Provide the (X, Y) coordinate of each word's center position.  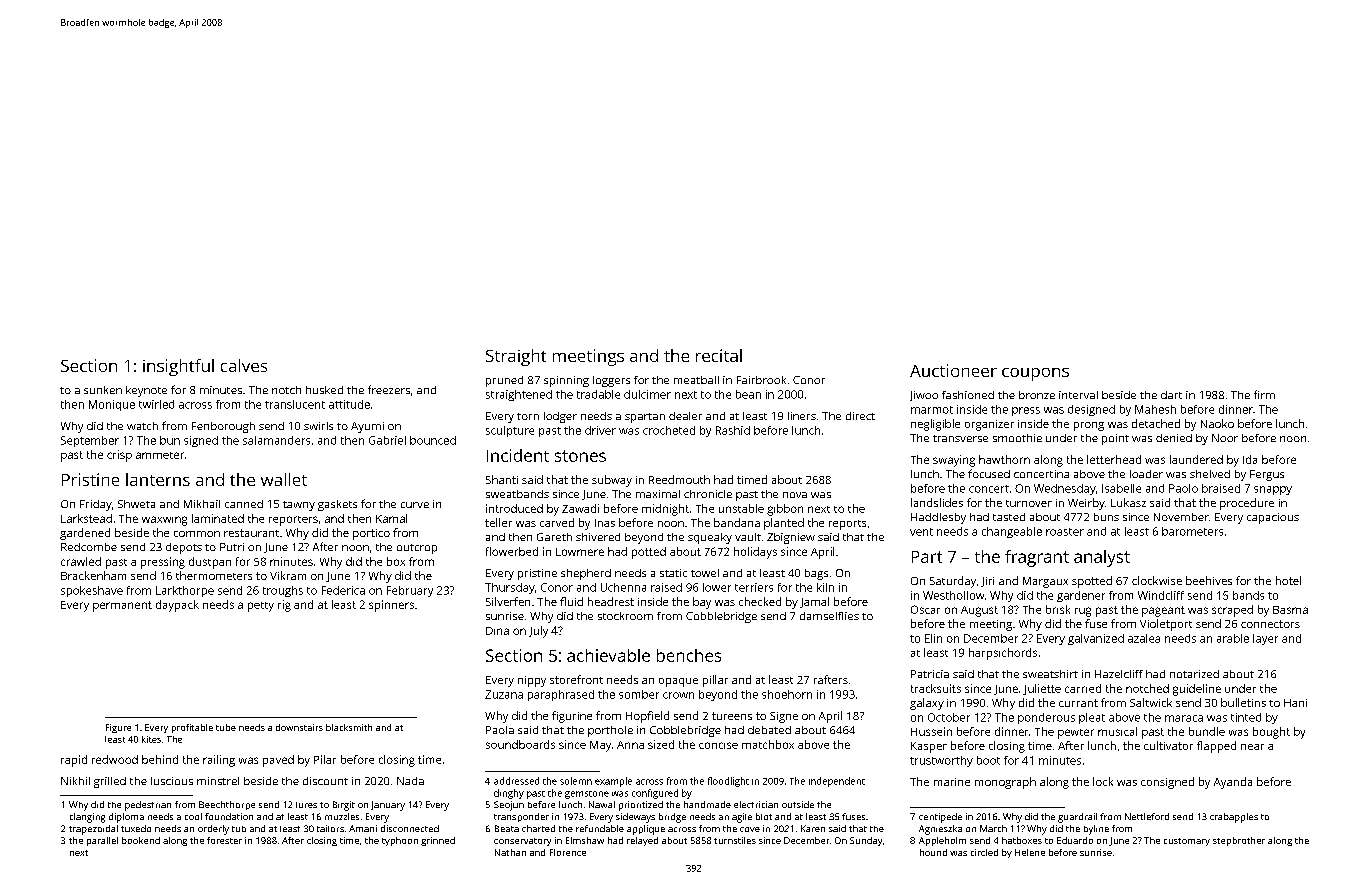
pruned (504, 381)
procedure (1247, 504)
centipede (940, 818)
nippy (532, 681)
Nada (410, 781)
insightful (178, 367)
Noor (1225, 438)
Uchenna (623, 587)
